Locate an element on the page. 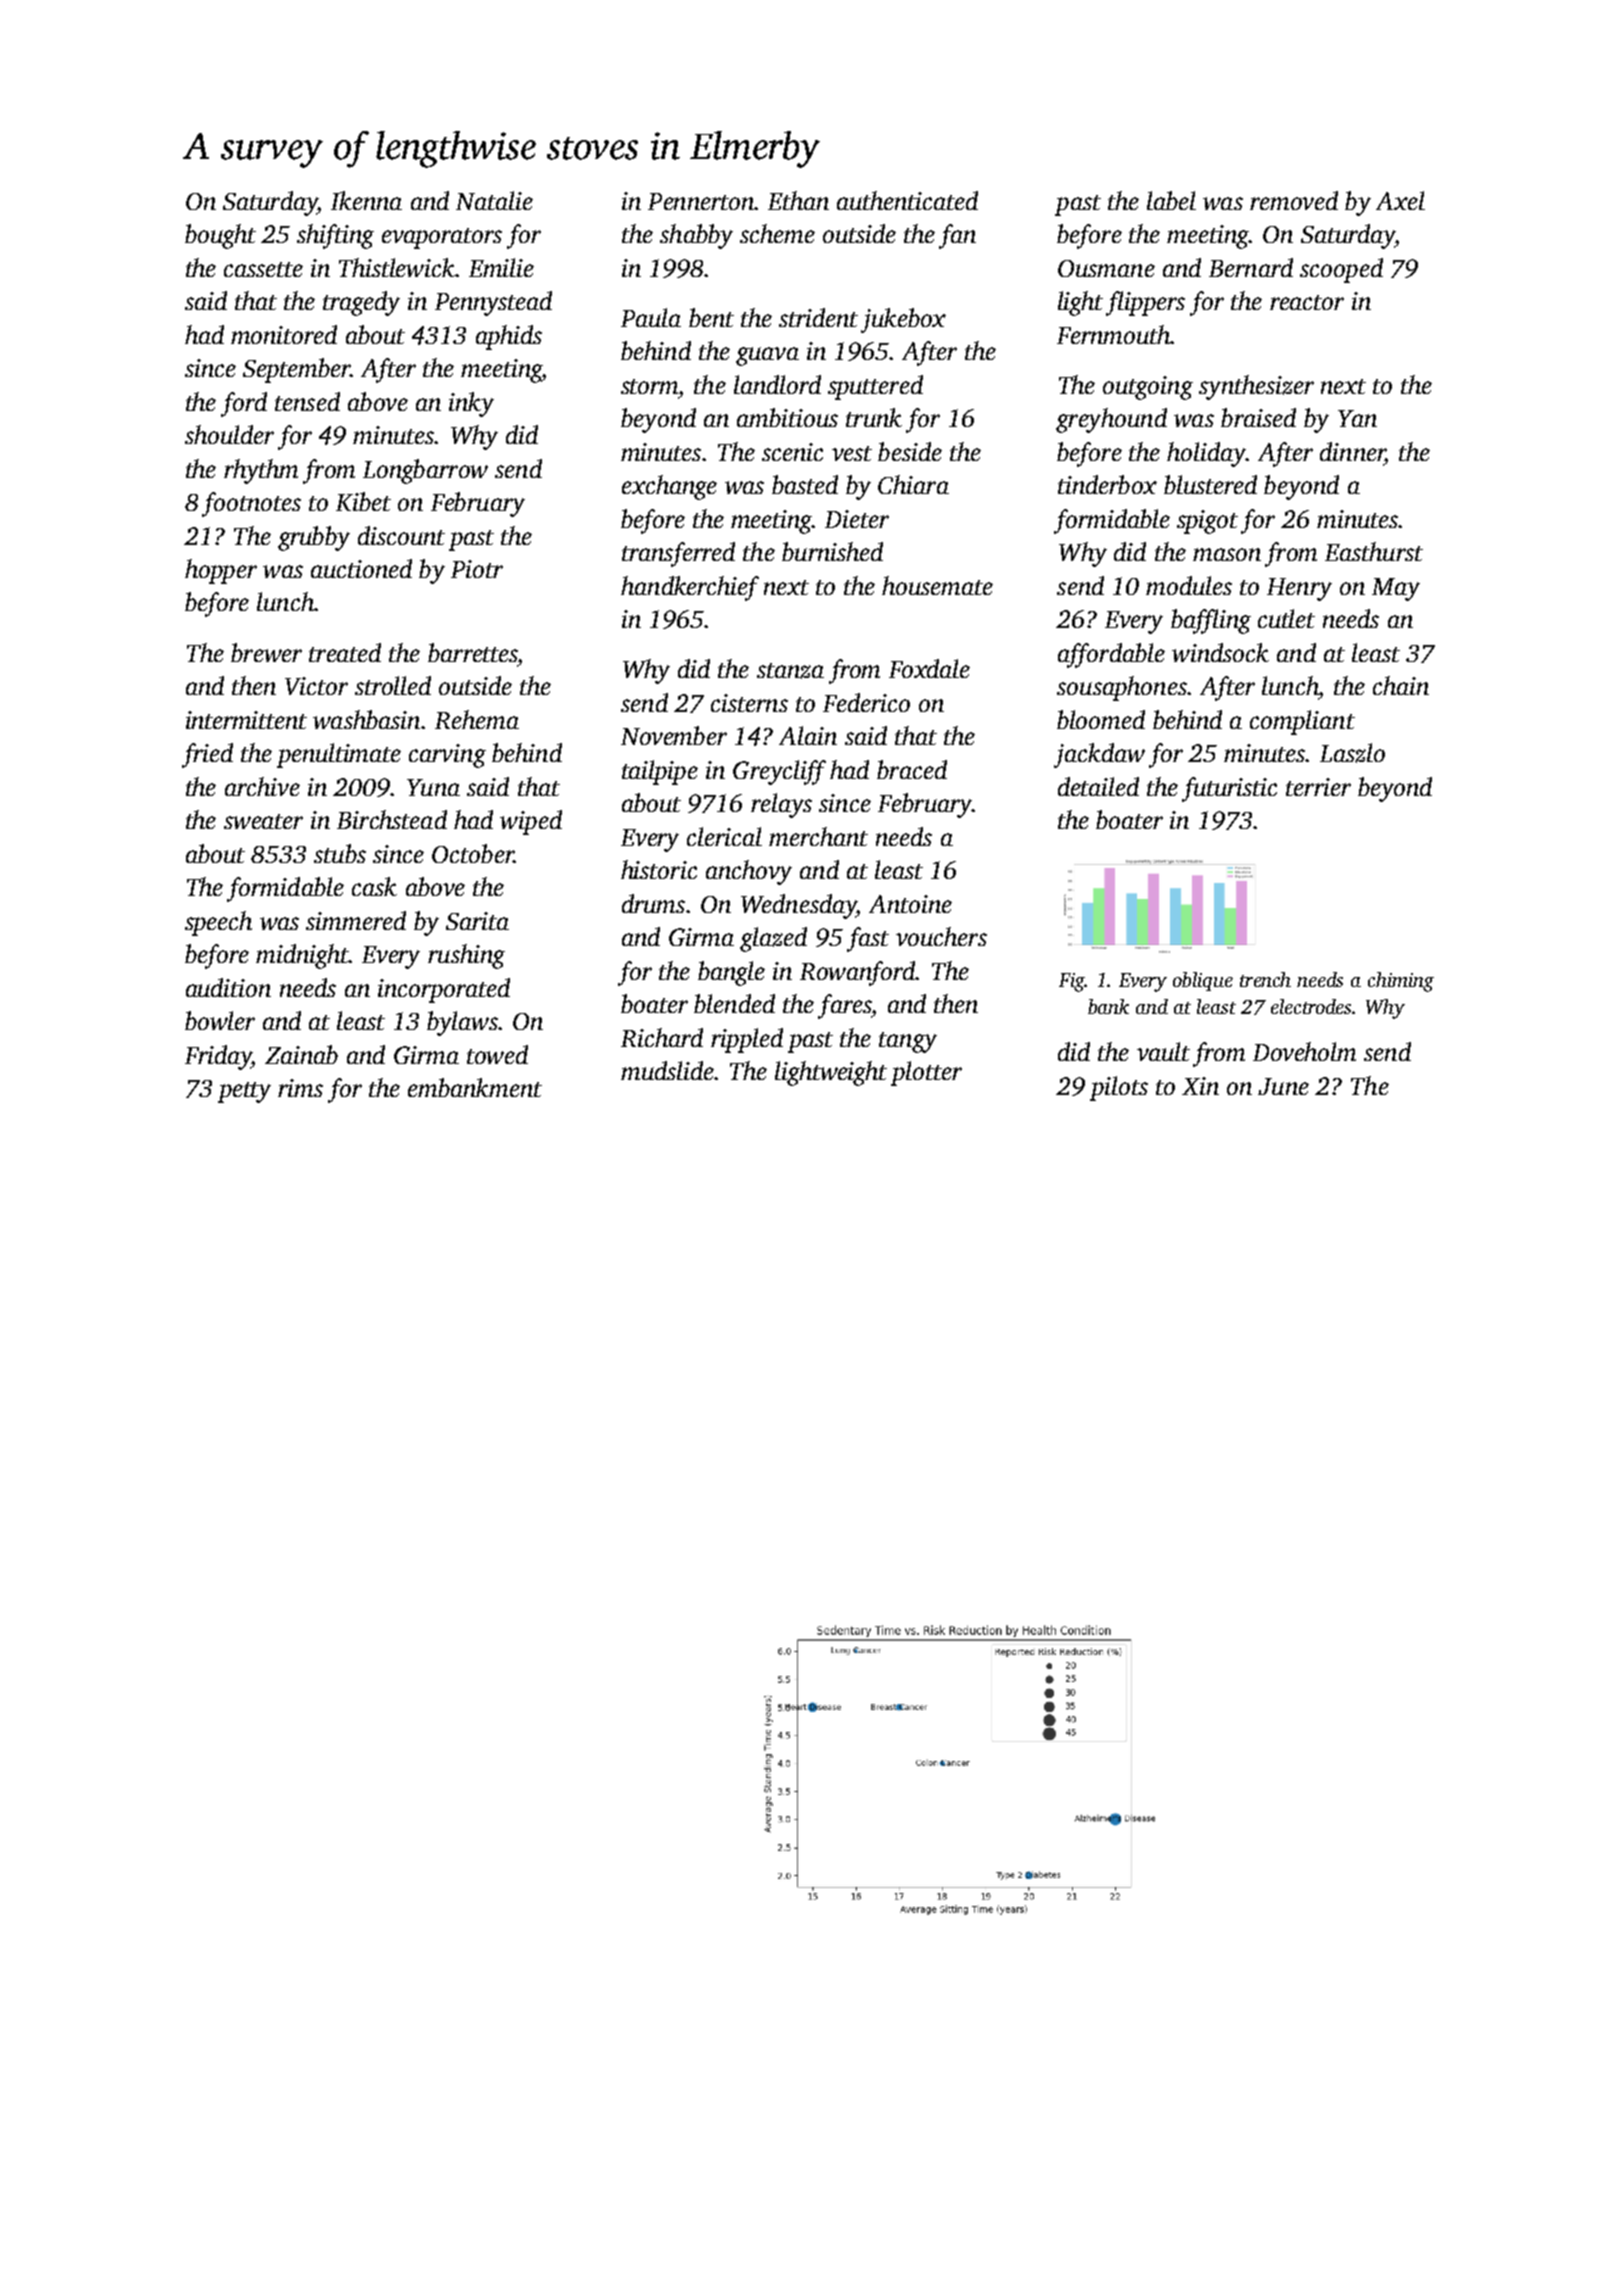 Image resolution: width=1620 pixels, height=2292 pixels. incorporated is located at coordinates (444, 990).
